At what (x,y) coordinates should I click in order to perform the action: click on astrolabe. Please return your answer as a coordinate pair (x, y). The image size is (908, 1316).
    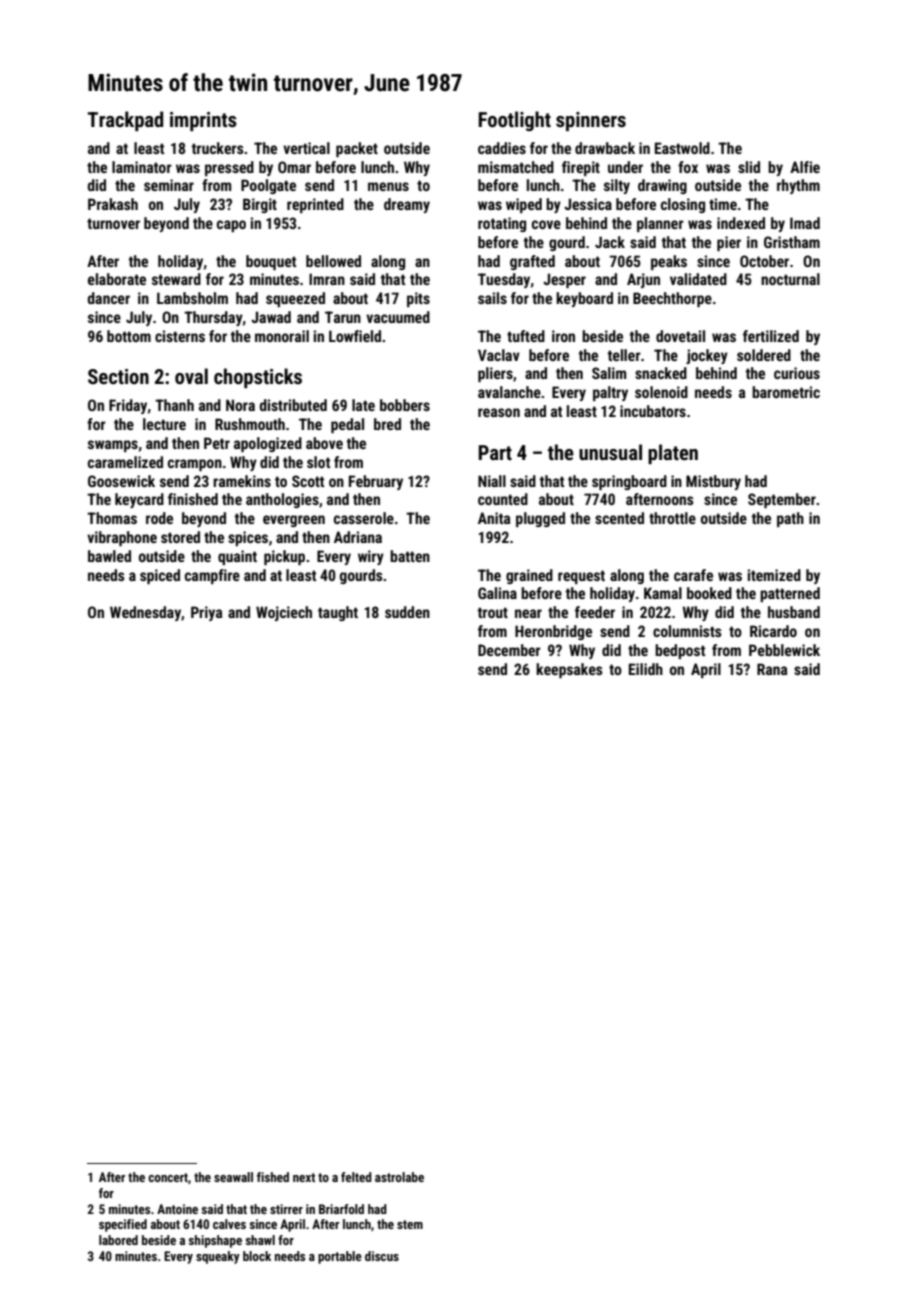
    Looking at the image, I should click on (399, 1177).
